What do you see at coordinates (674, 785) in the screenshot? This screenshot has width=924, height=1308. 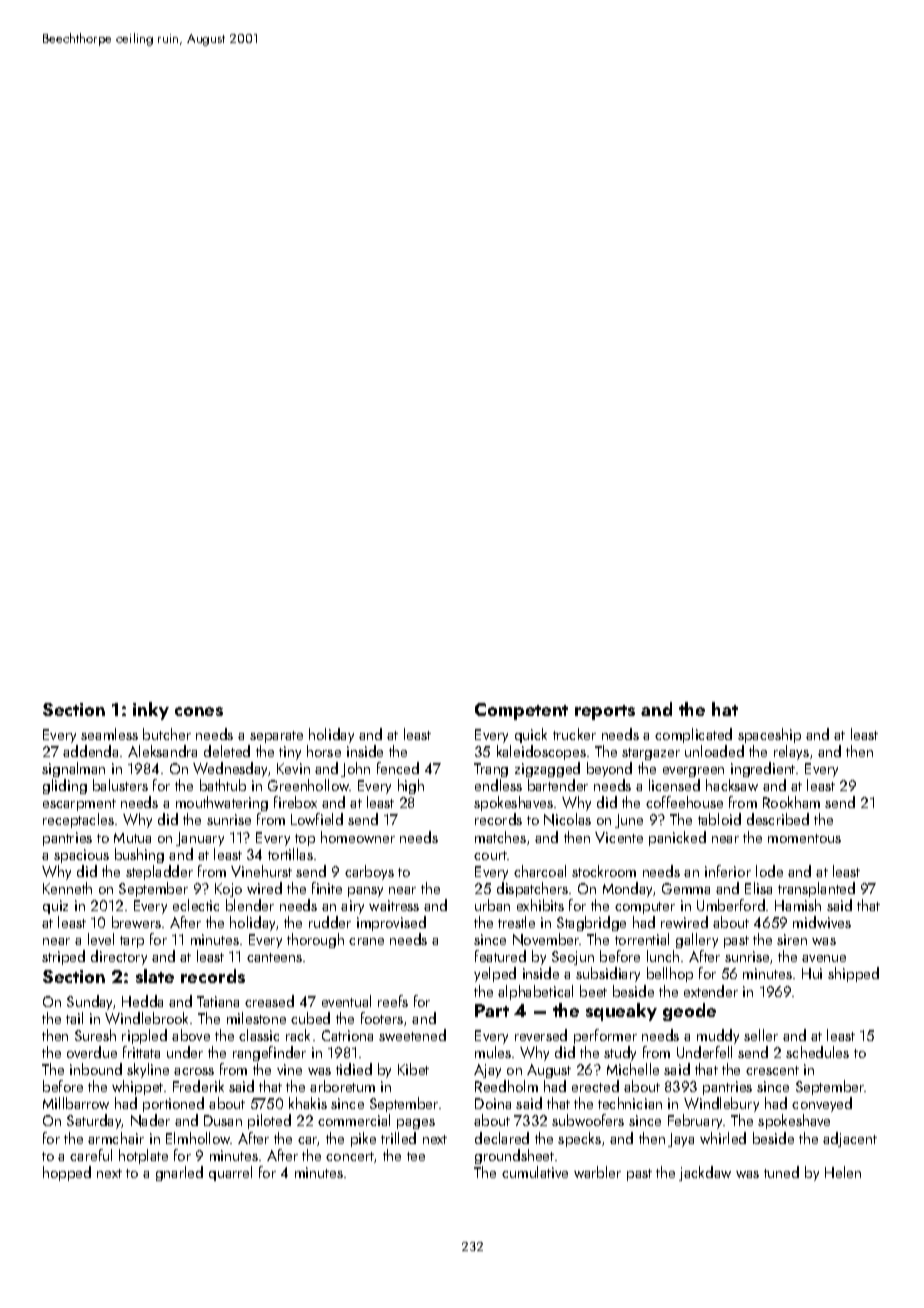 I see `licensed` at bounding box center [674, 785].
